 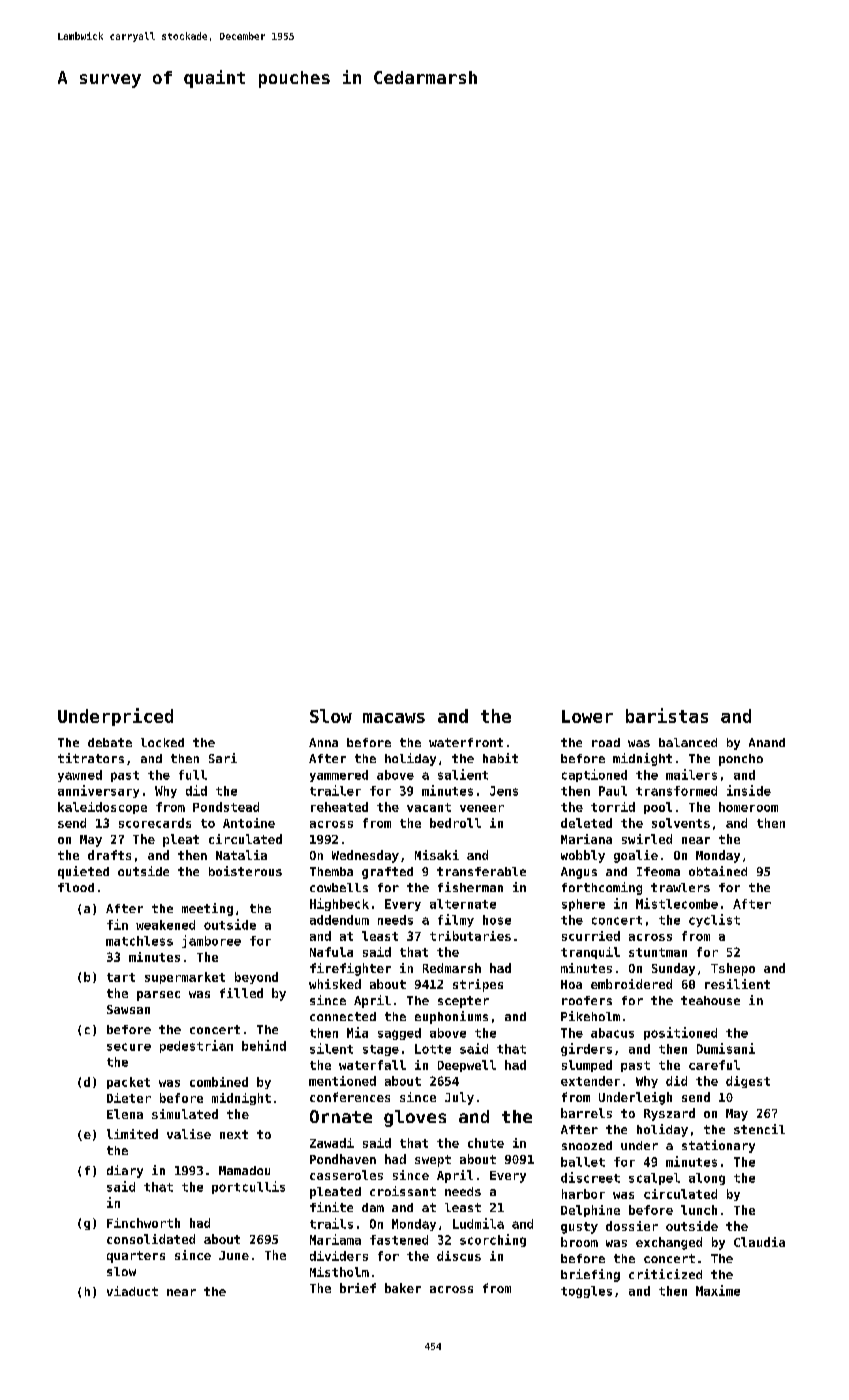 I want to click on tributaries, so click(x=470, y=936).
